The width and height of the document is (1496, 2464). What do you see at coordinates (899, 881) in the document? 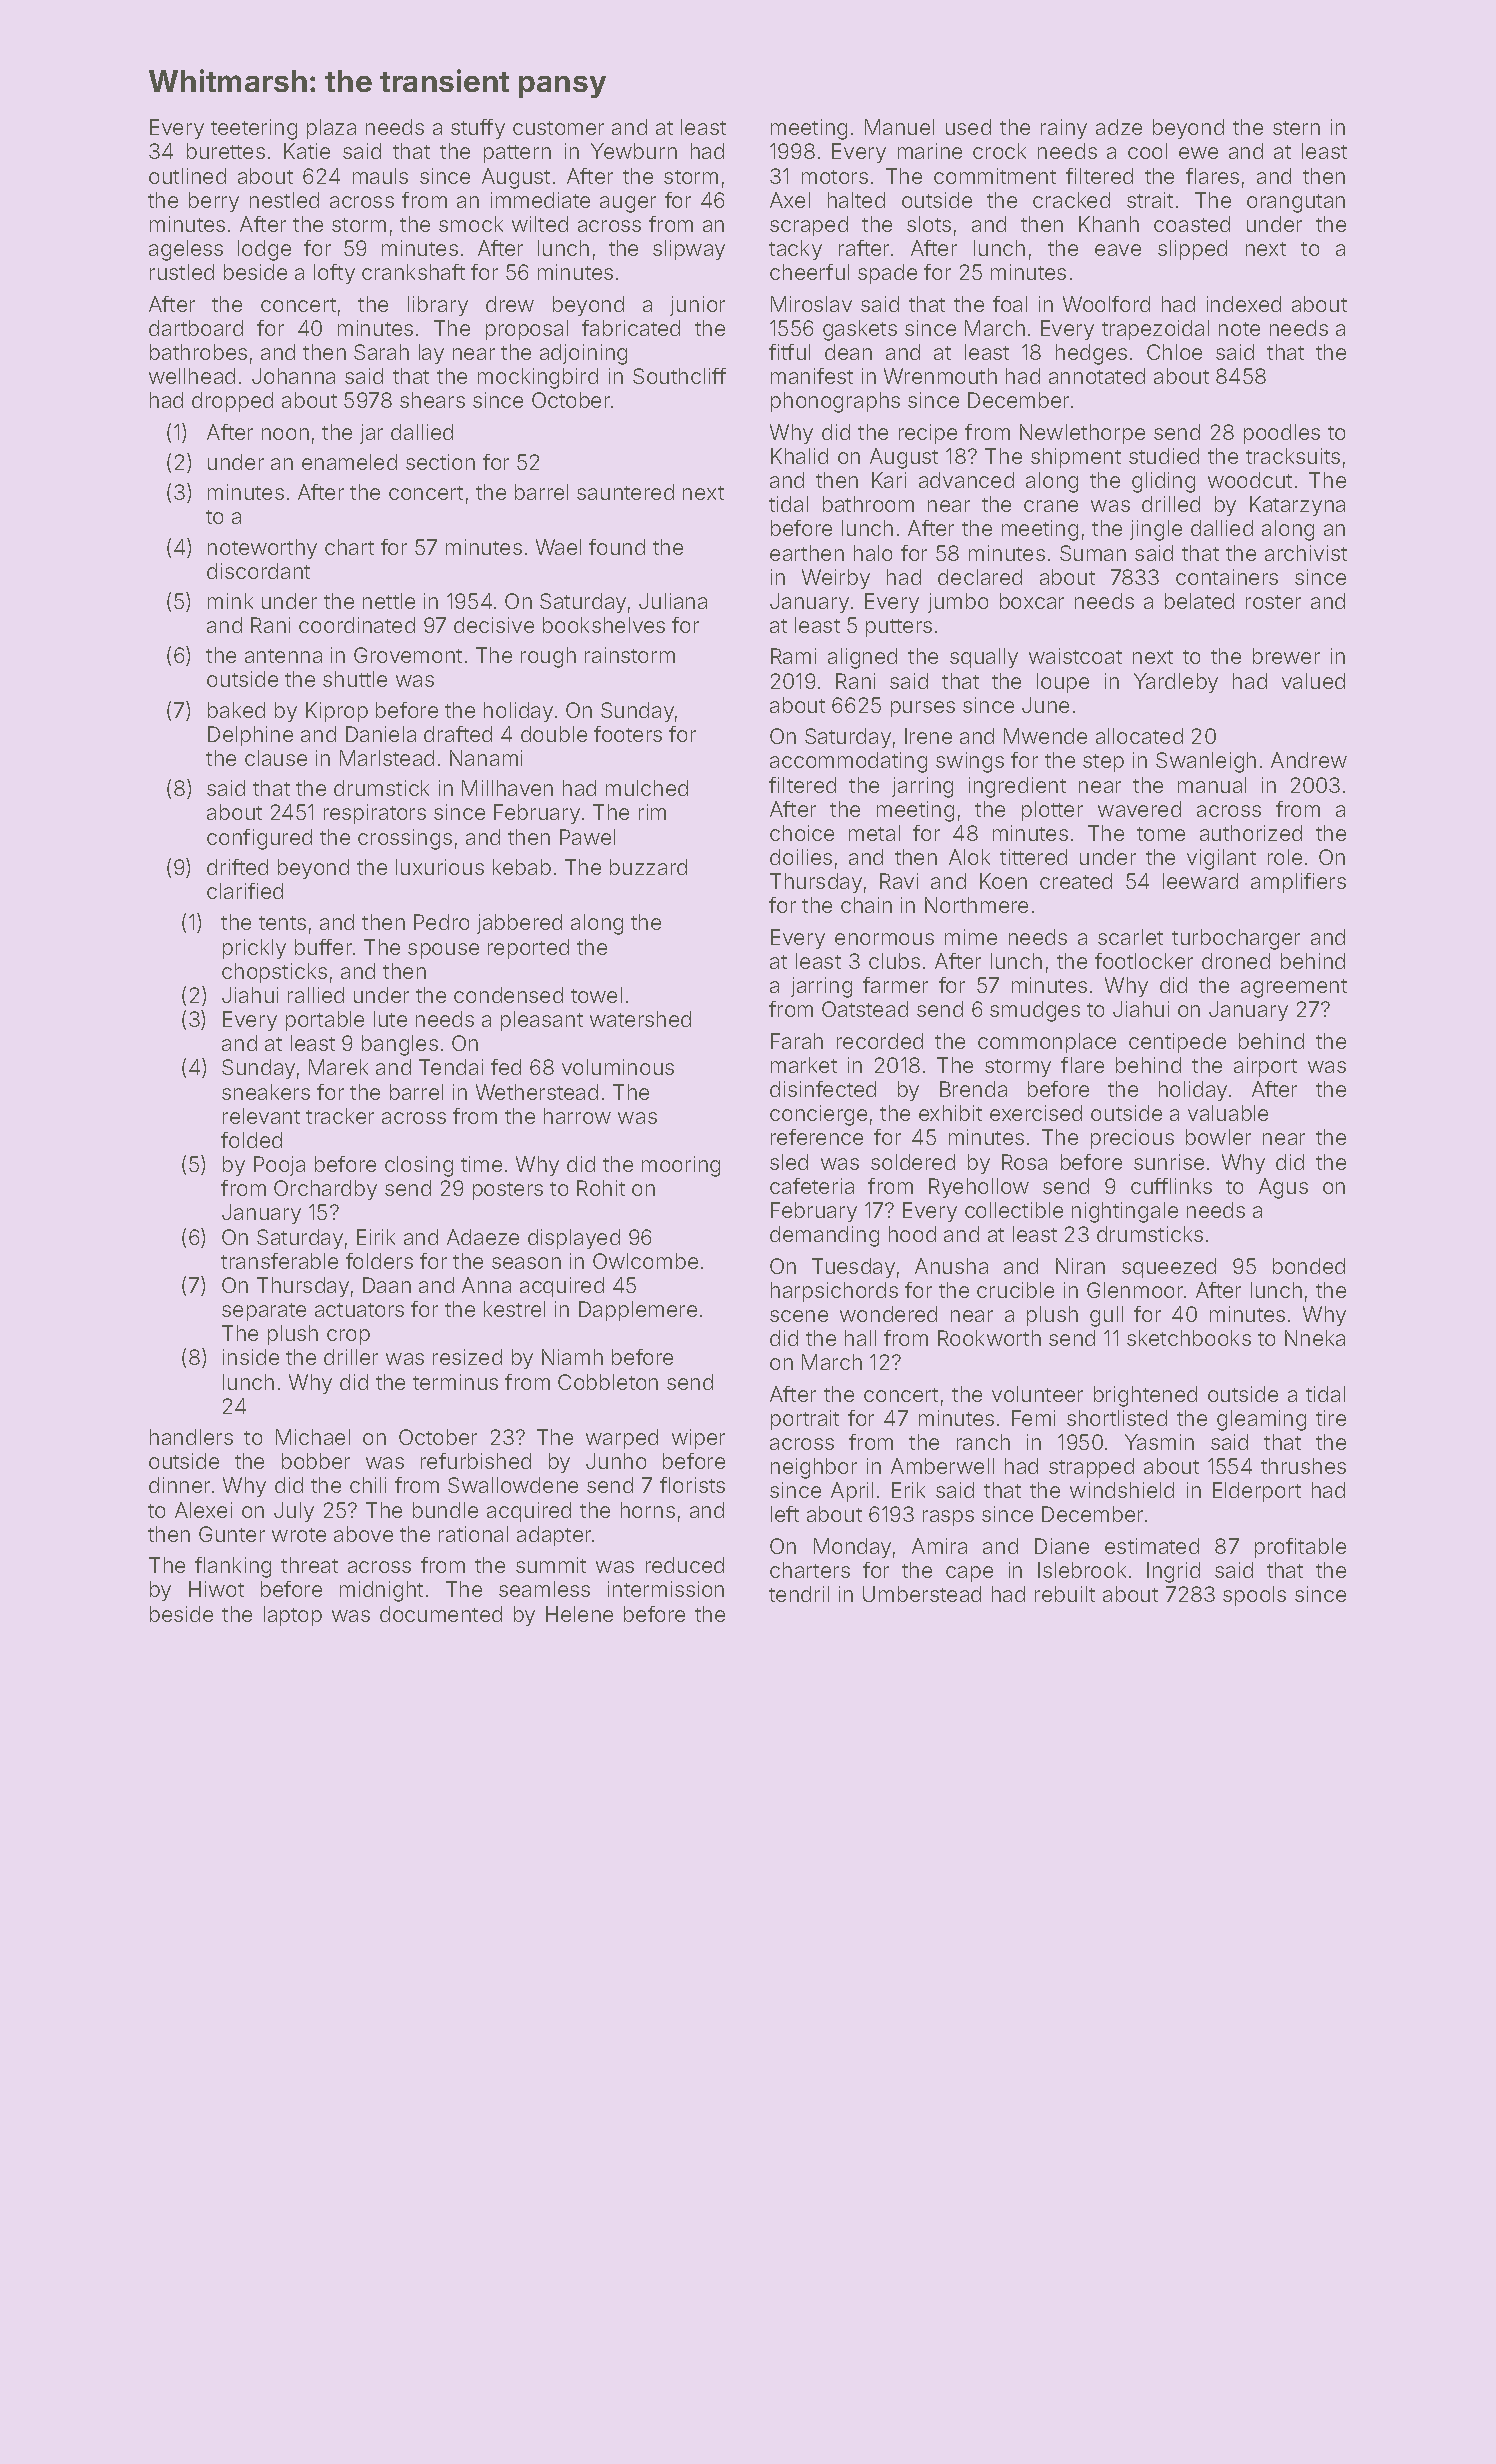
I see `Ravi` at bounding box center [899, 881].
